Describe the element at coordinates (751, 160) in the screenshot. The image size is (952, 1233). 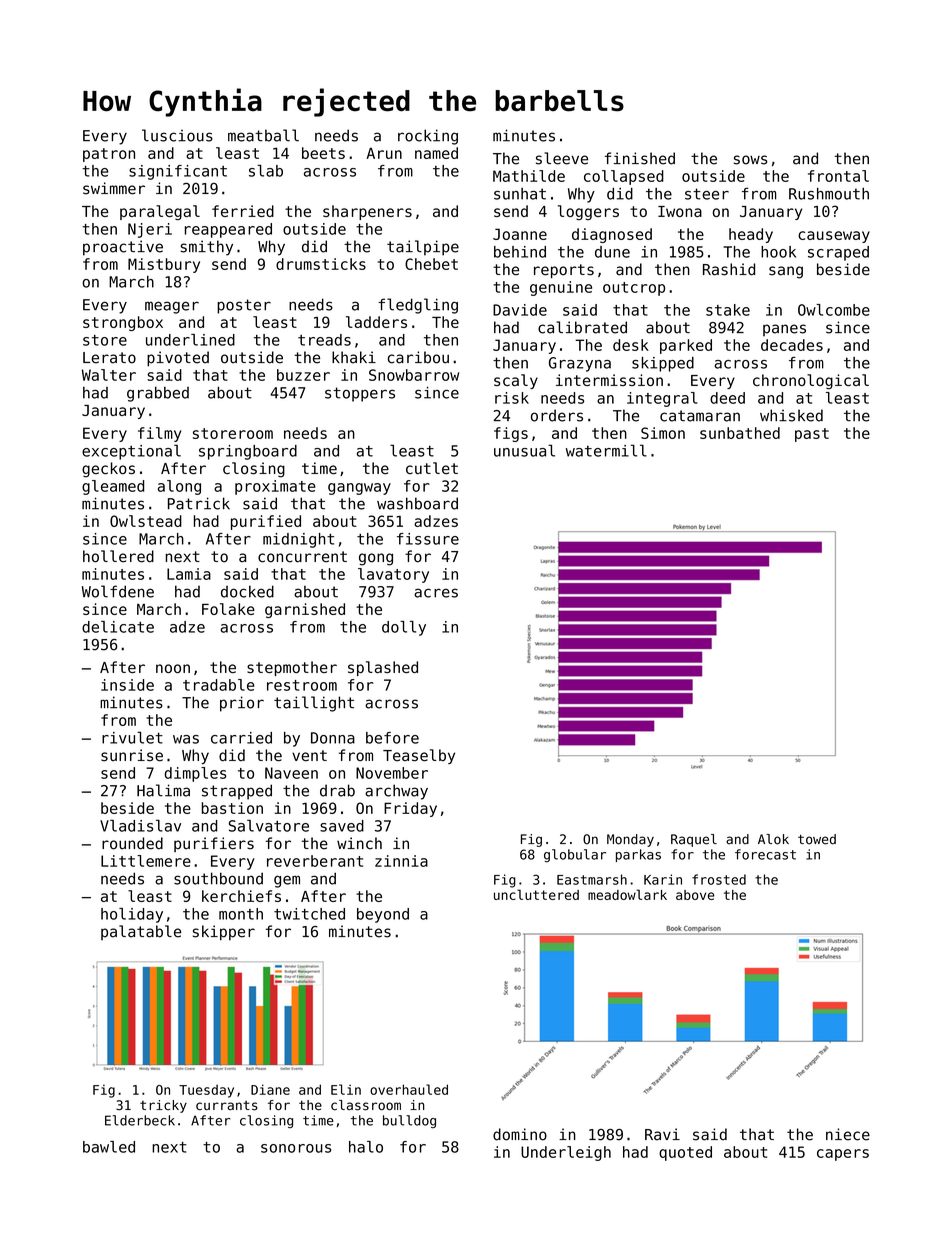
I see `sows` at that location.
